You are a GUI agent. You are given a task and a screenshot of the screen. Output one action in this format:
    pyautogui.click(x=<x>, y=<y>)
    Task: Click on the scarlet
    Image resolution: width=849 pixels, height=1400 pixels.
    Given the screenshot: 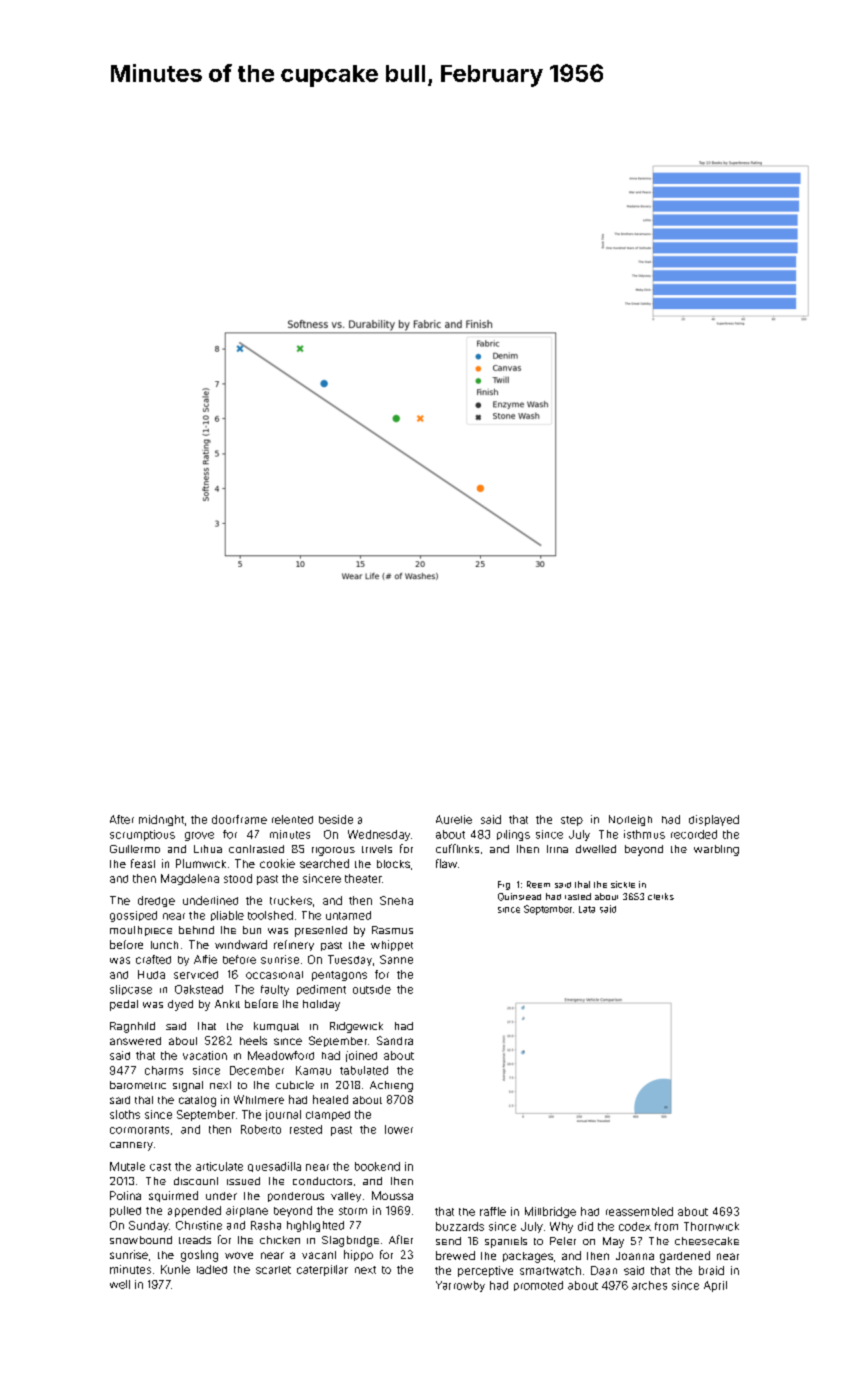 What is the action you would take?
    pyautogui.click(x=273, y=1270)
